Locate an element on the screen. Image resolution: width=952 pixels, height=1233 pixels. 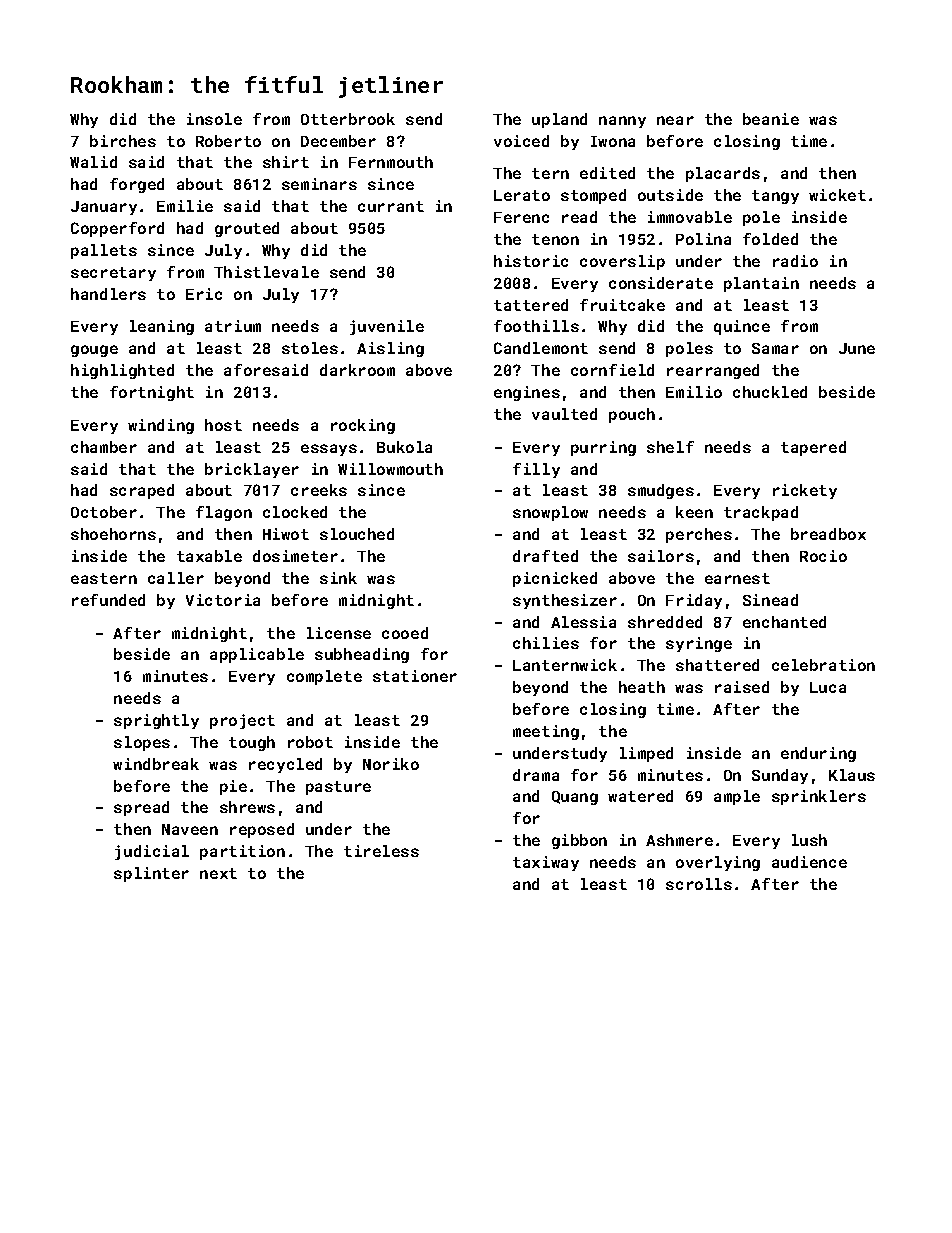
tough is located at coordinates (252, 743).
